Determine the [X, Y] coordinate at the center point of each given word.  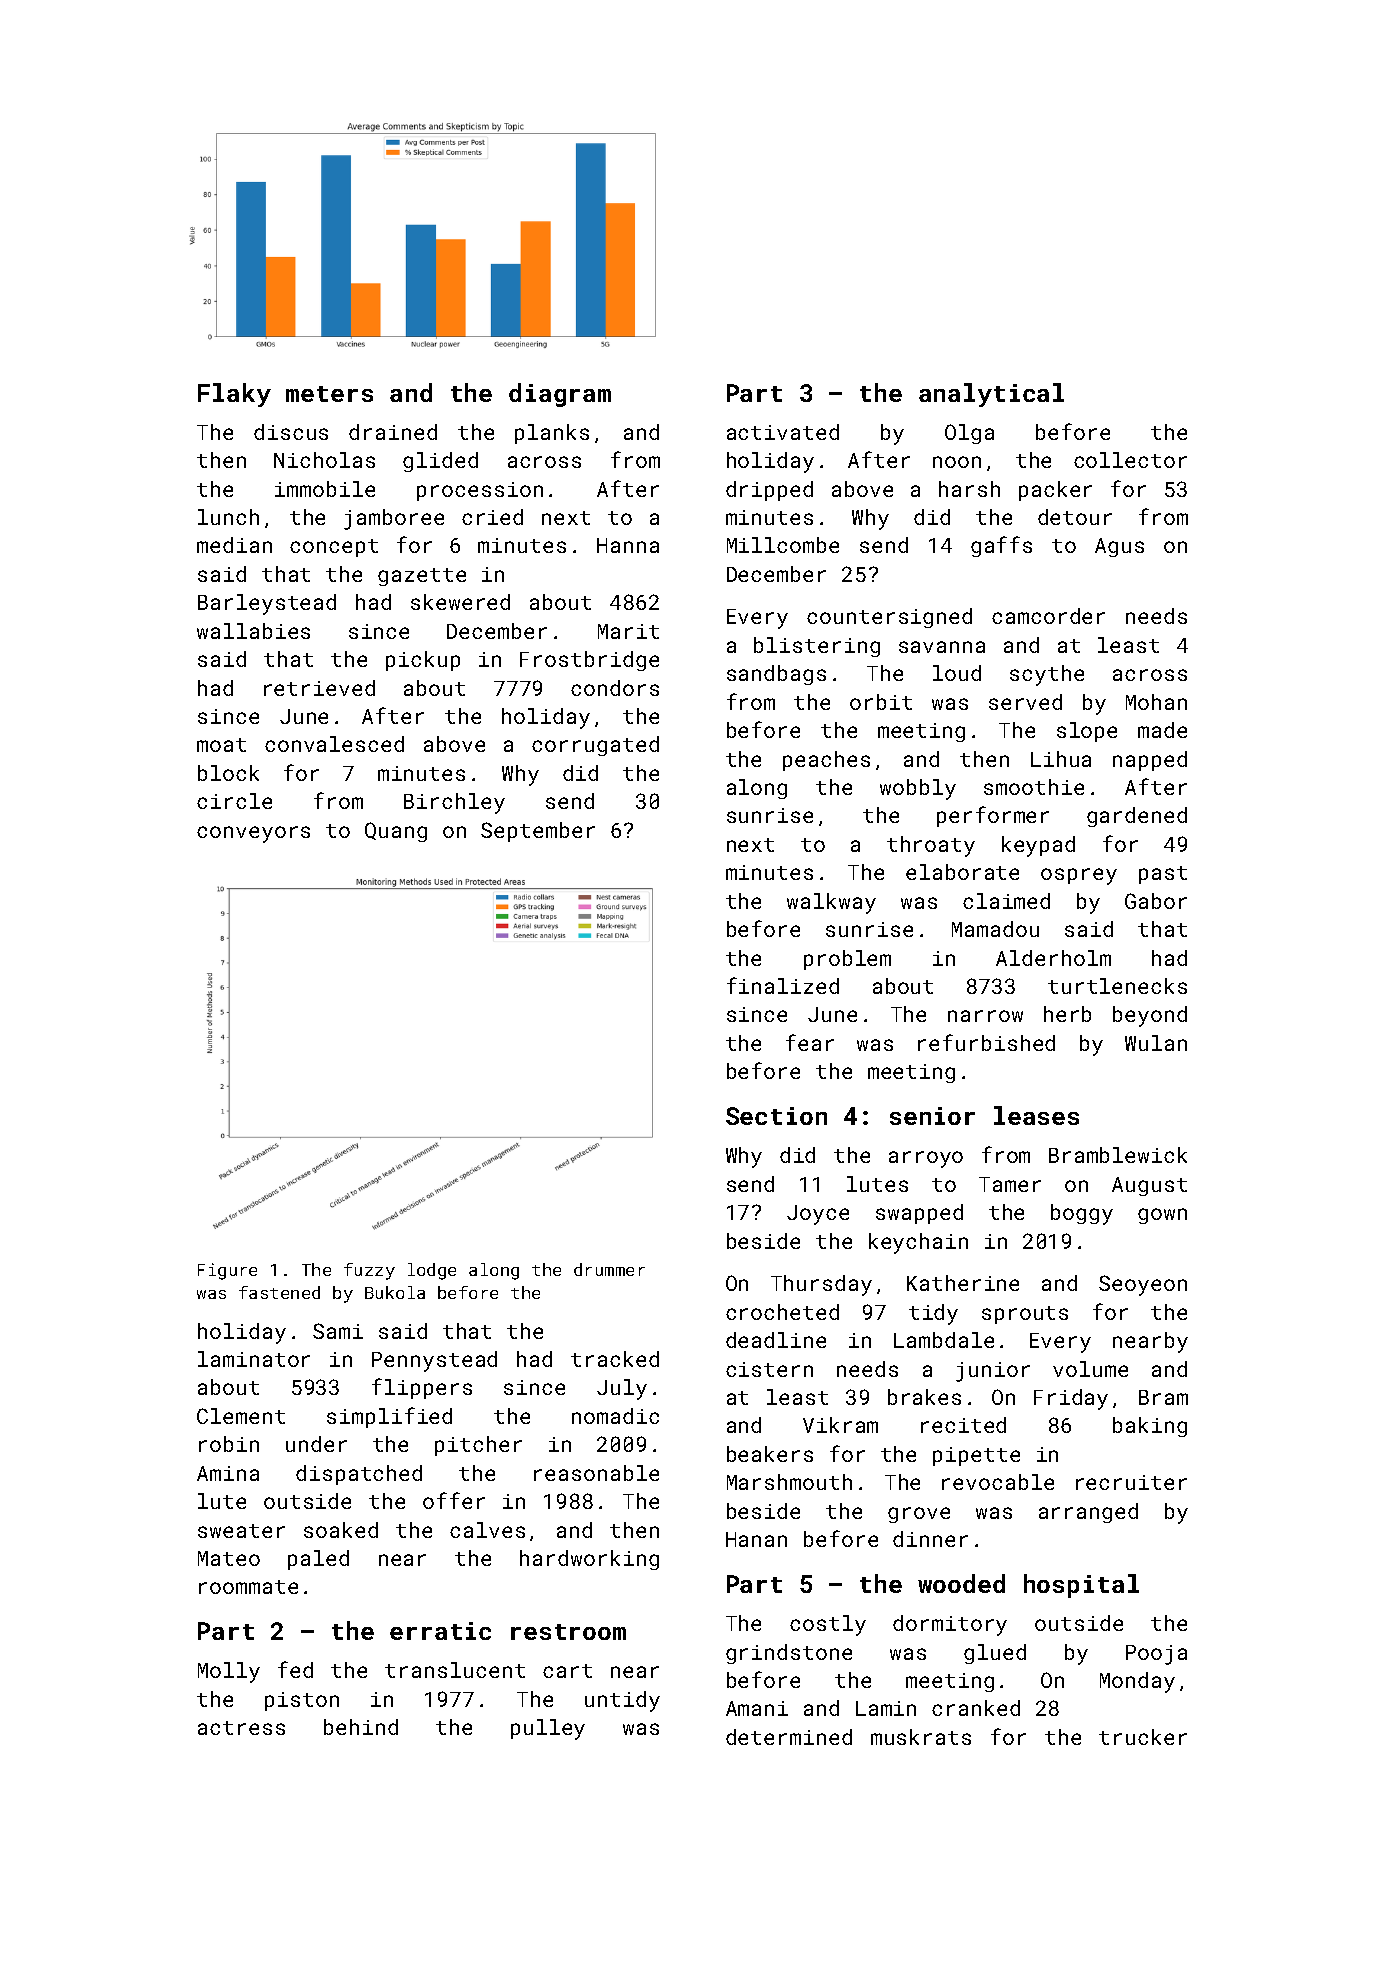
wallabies [253, 631]
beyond [1150, 1016]
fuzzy [369, 1271]
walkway [831, 903]
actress [241, 1728]
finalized [783, 985]
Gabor [1156, 901]
